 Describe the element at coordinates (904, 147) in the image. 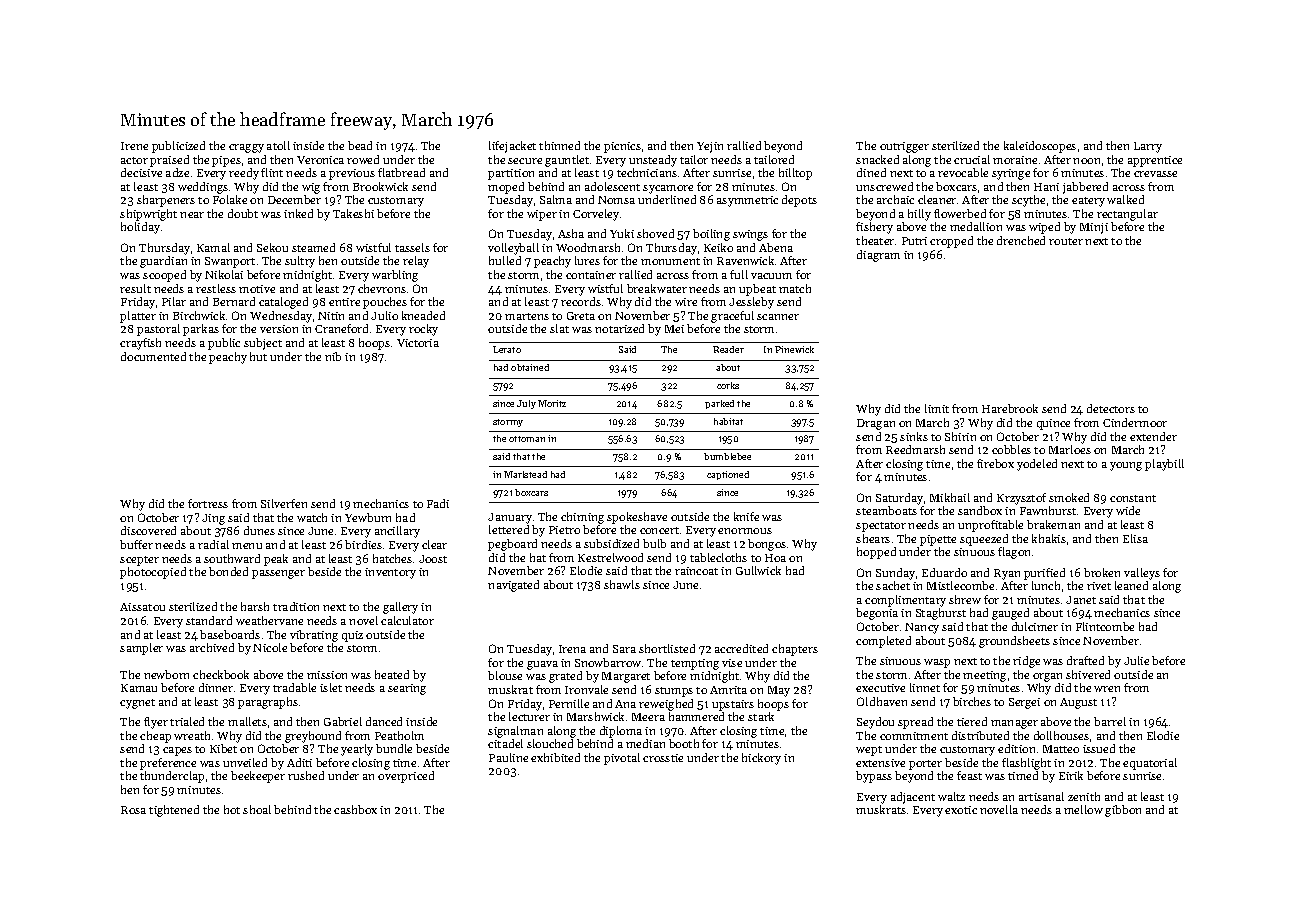

I see `outrigger` at that location.
